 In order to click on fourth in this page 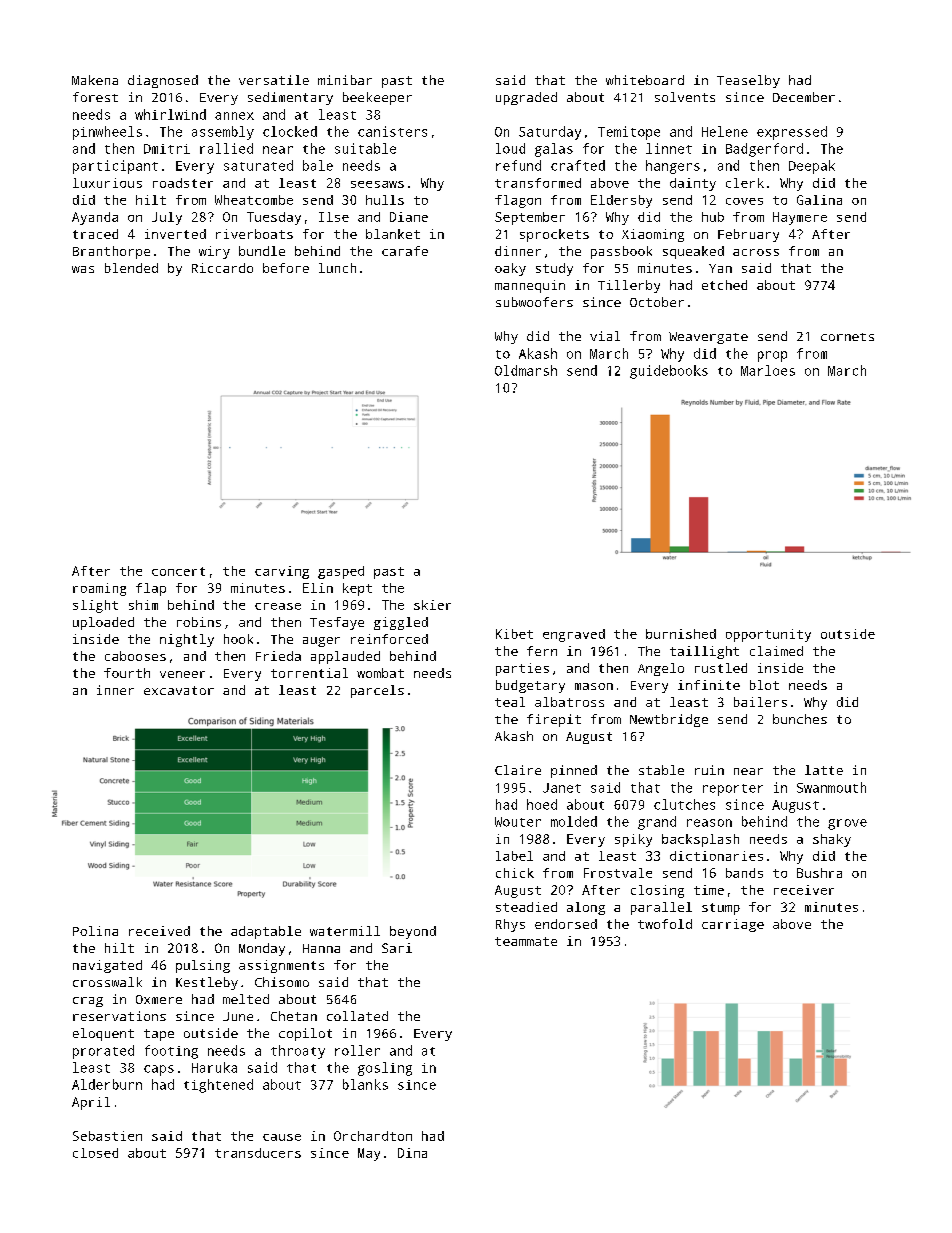, I will do `click(127, 673)`.
